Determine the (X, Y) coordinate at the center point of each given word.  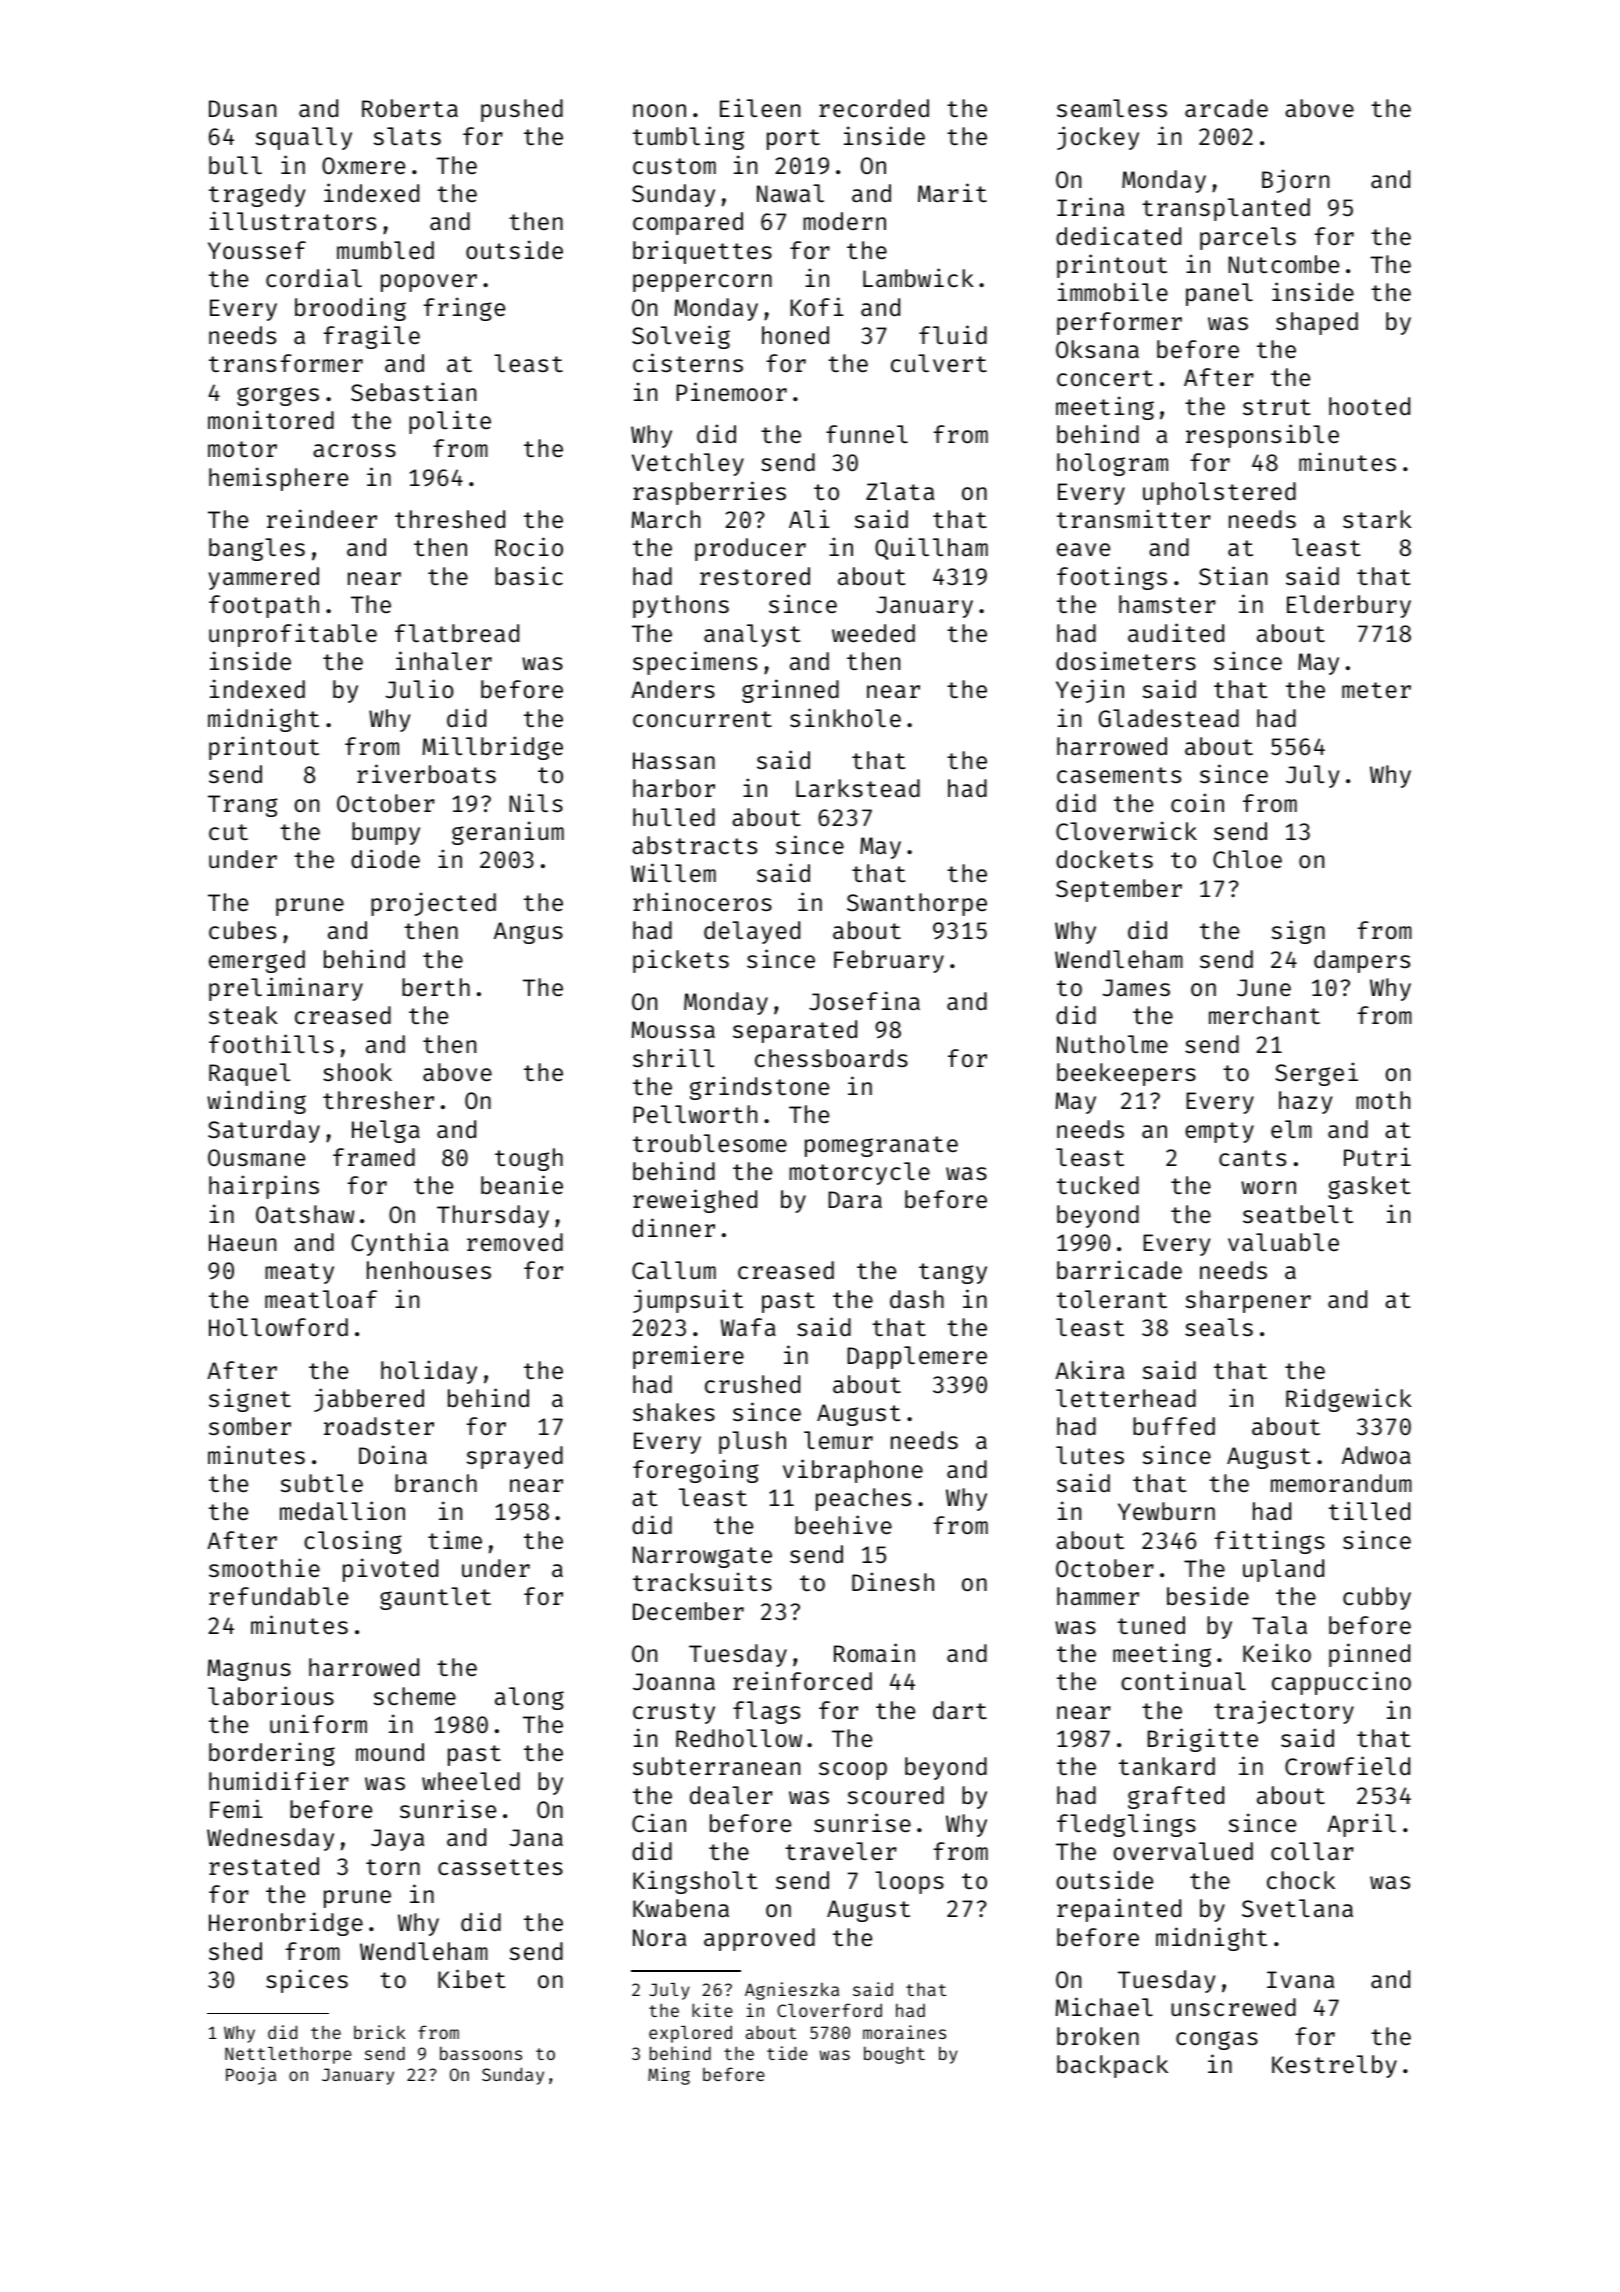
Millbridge (492, 748)
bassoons (481, 2053)
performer (1119, 323)
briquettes (702, 252)
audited (1176, 632)
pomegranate (881, 1146)
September (1119, 890)
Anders (673, 689)
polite (450, 422)
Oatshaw (305, 1214)
